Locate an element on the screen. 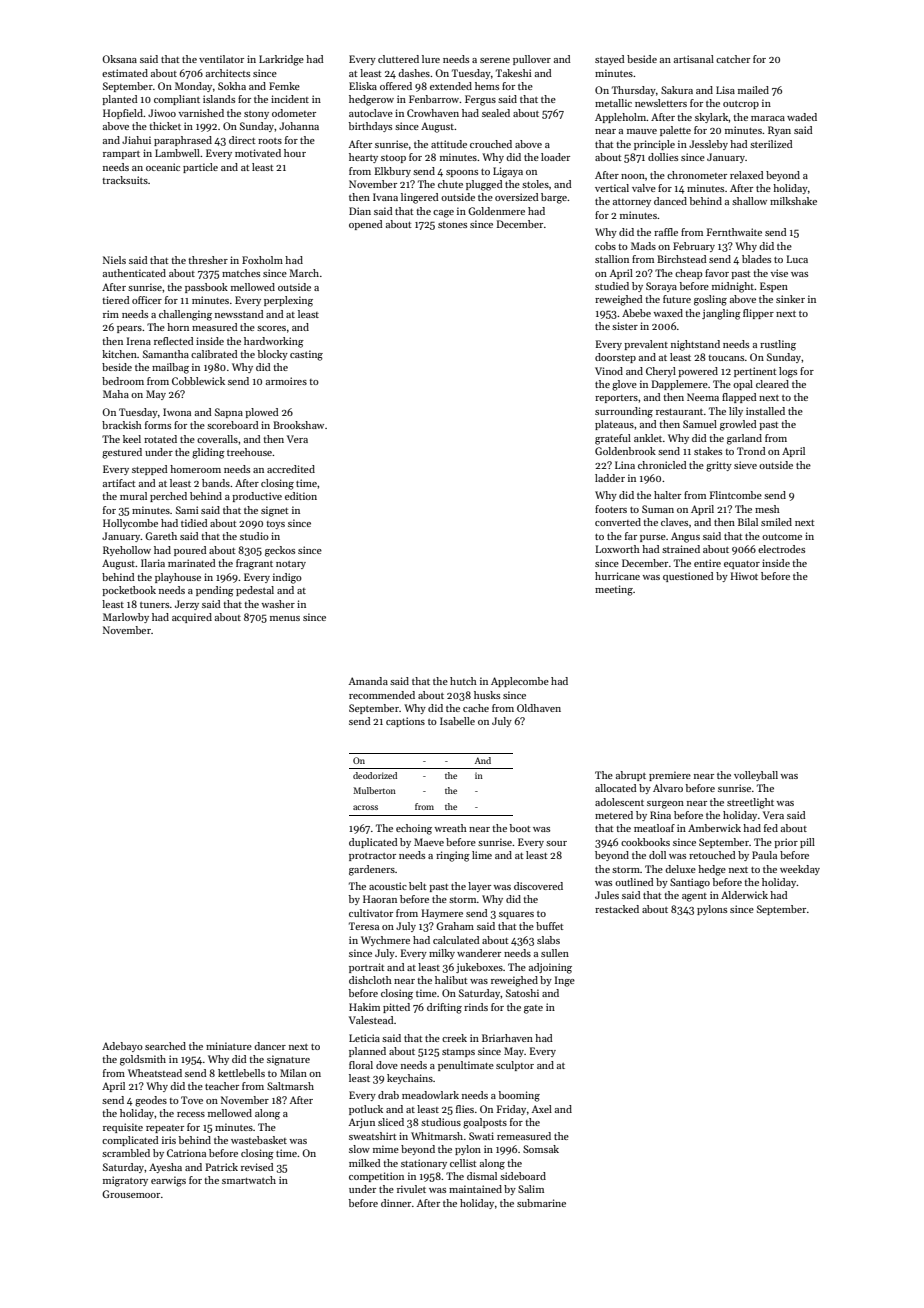 The image size is (924, 1308). Monday is located at coordinates (193, 87).
